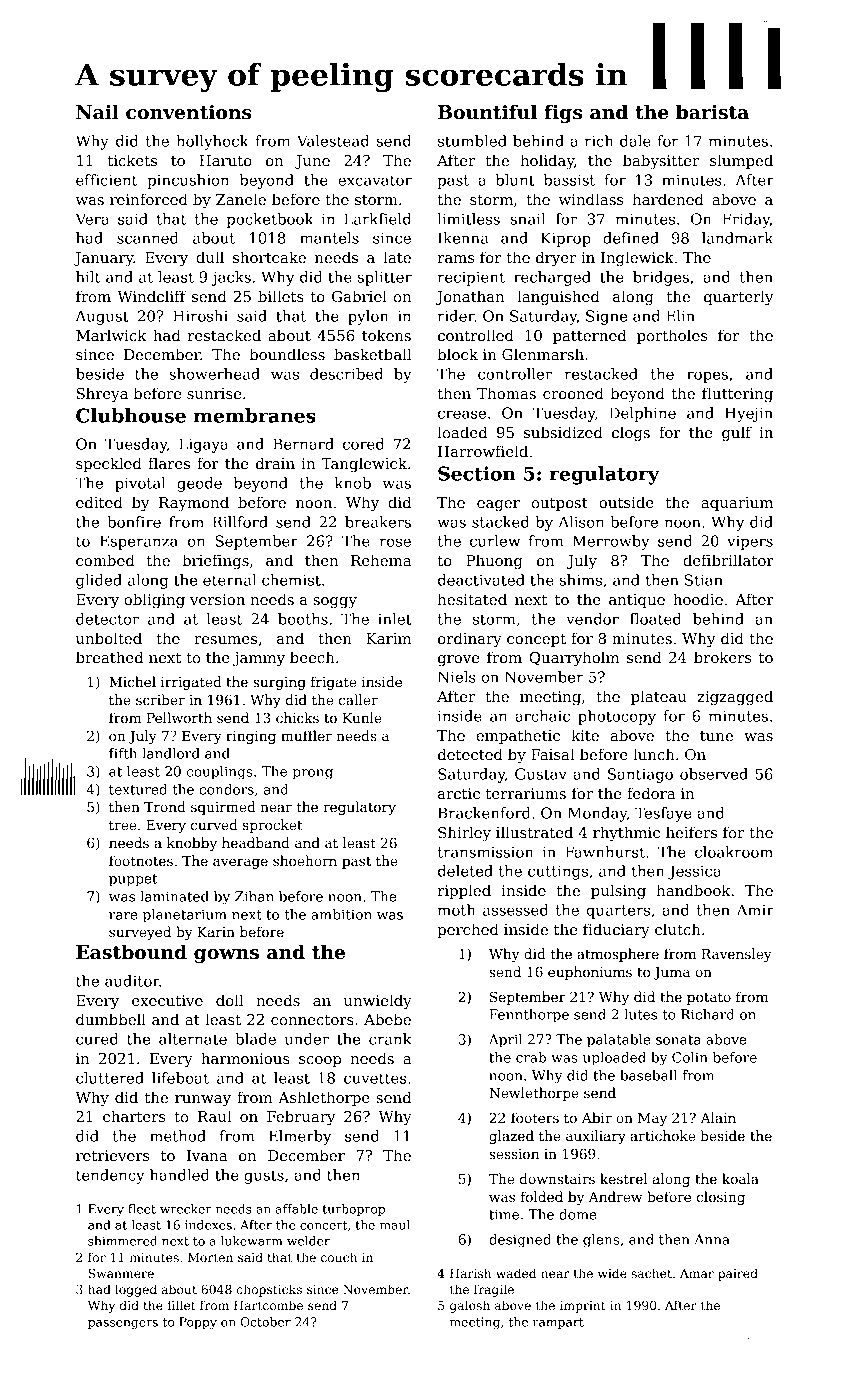 This page has height=1400, width=849. Describe the element at coordinates (721, 1198) in the page. I see `closing` at that location.
